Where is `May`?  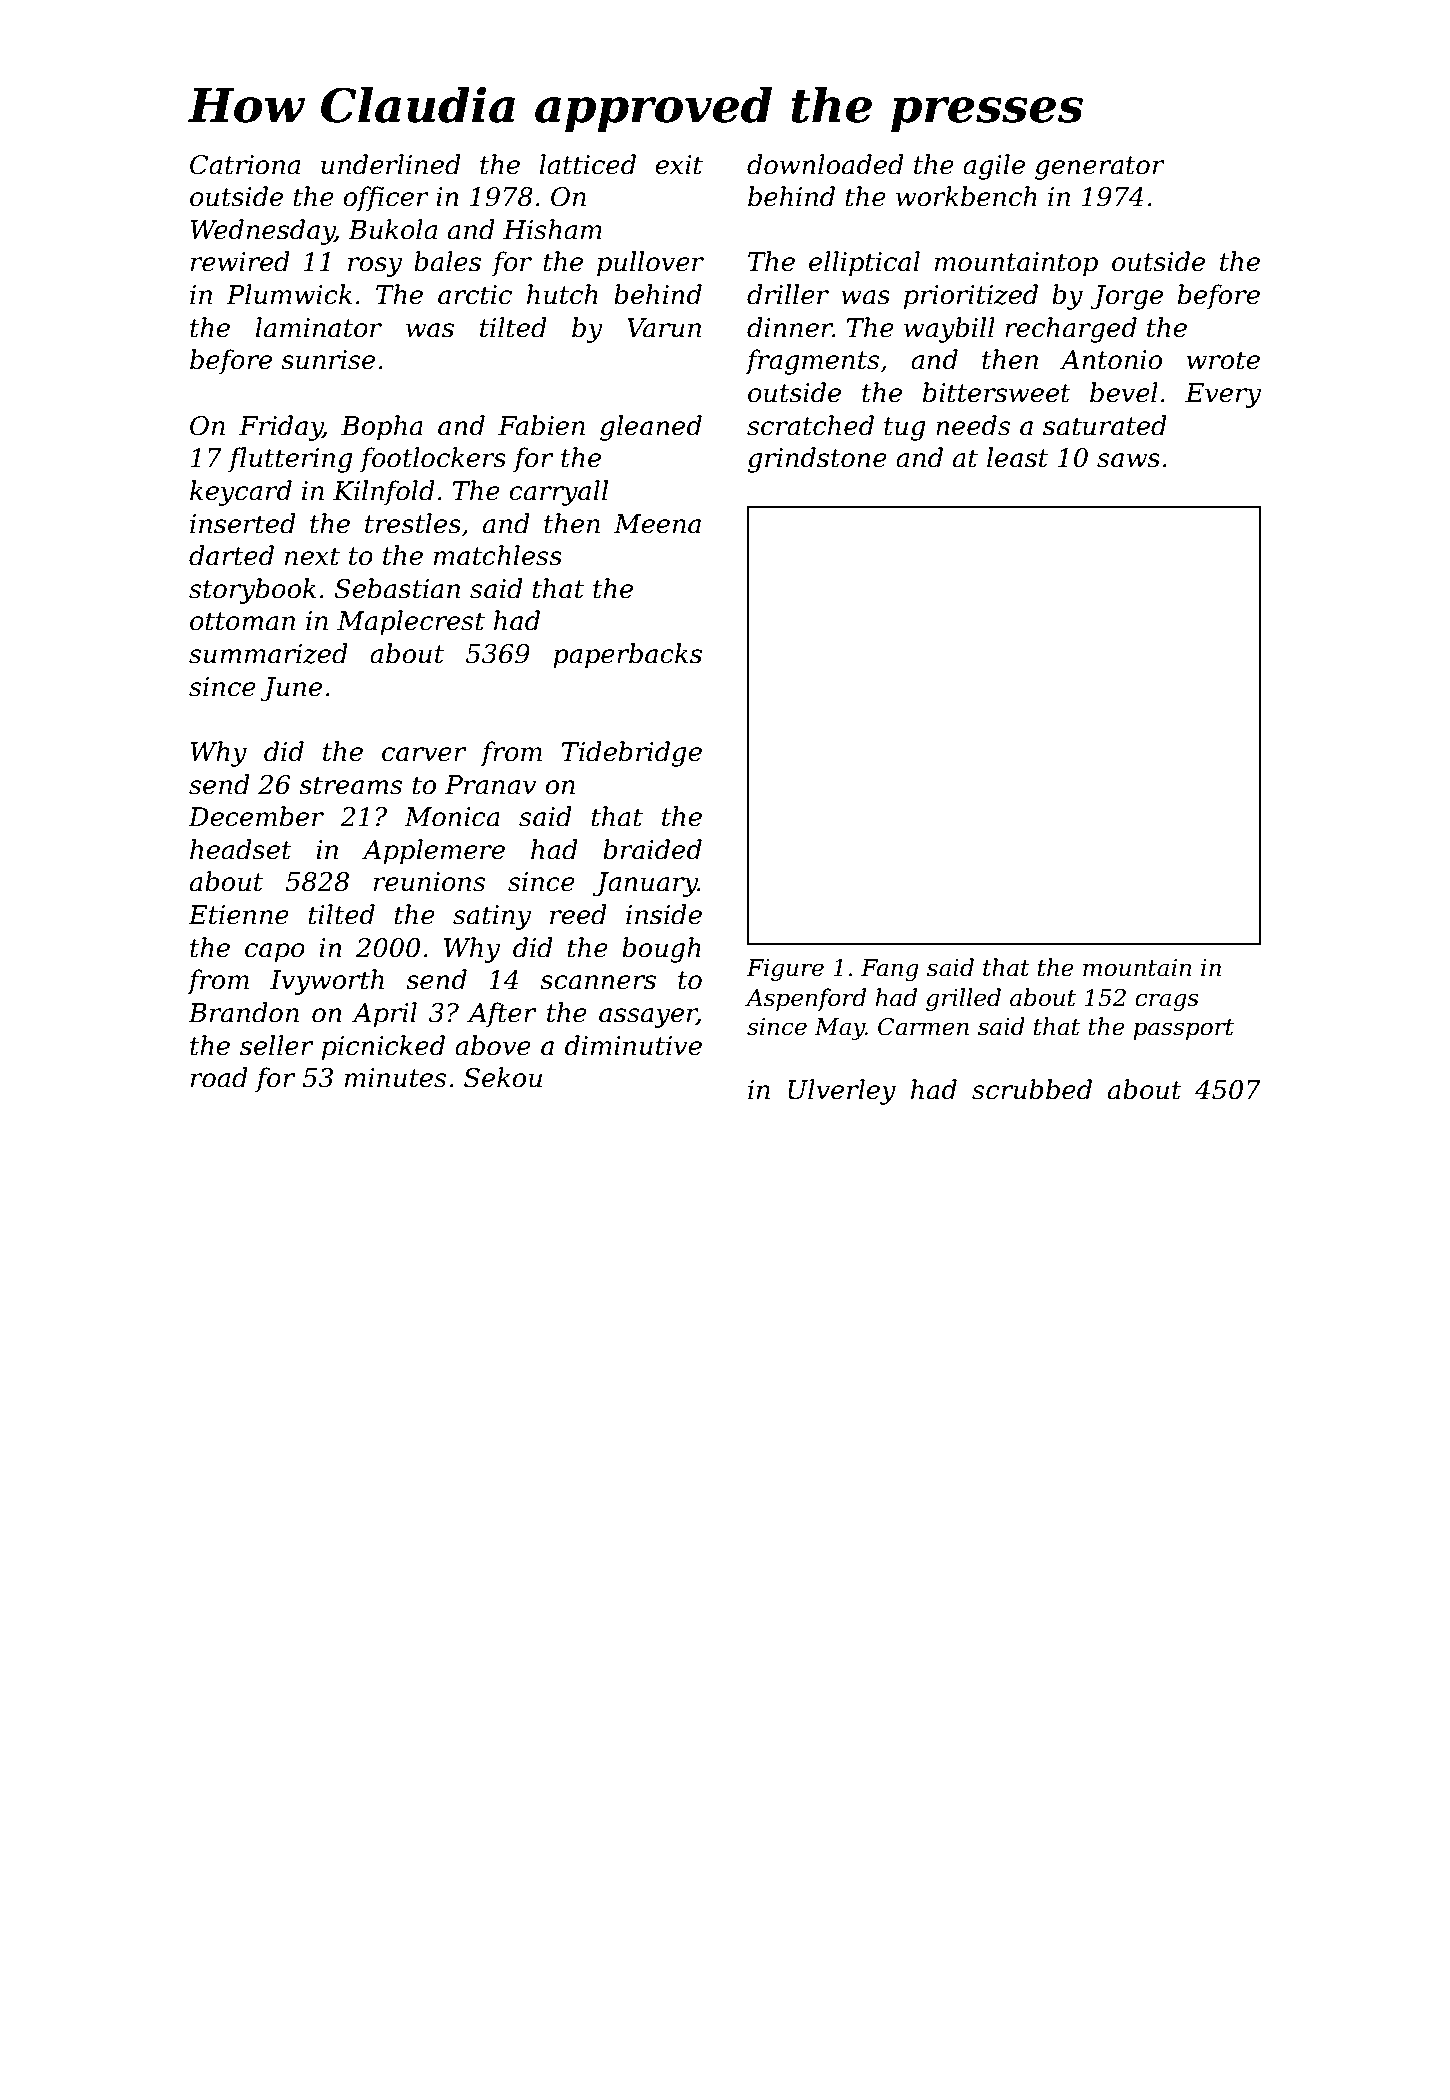
May is located at coordinates (839, 1029).
